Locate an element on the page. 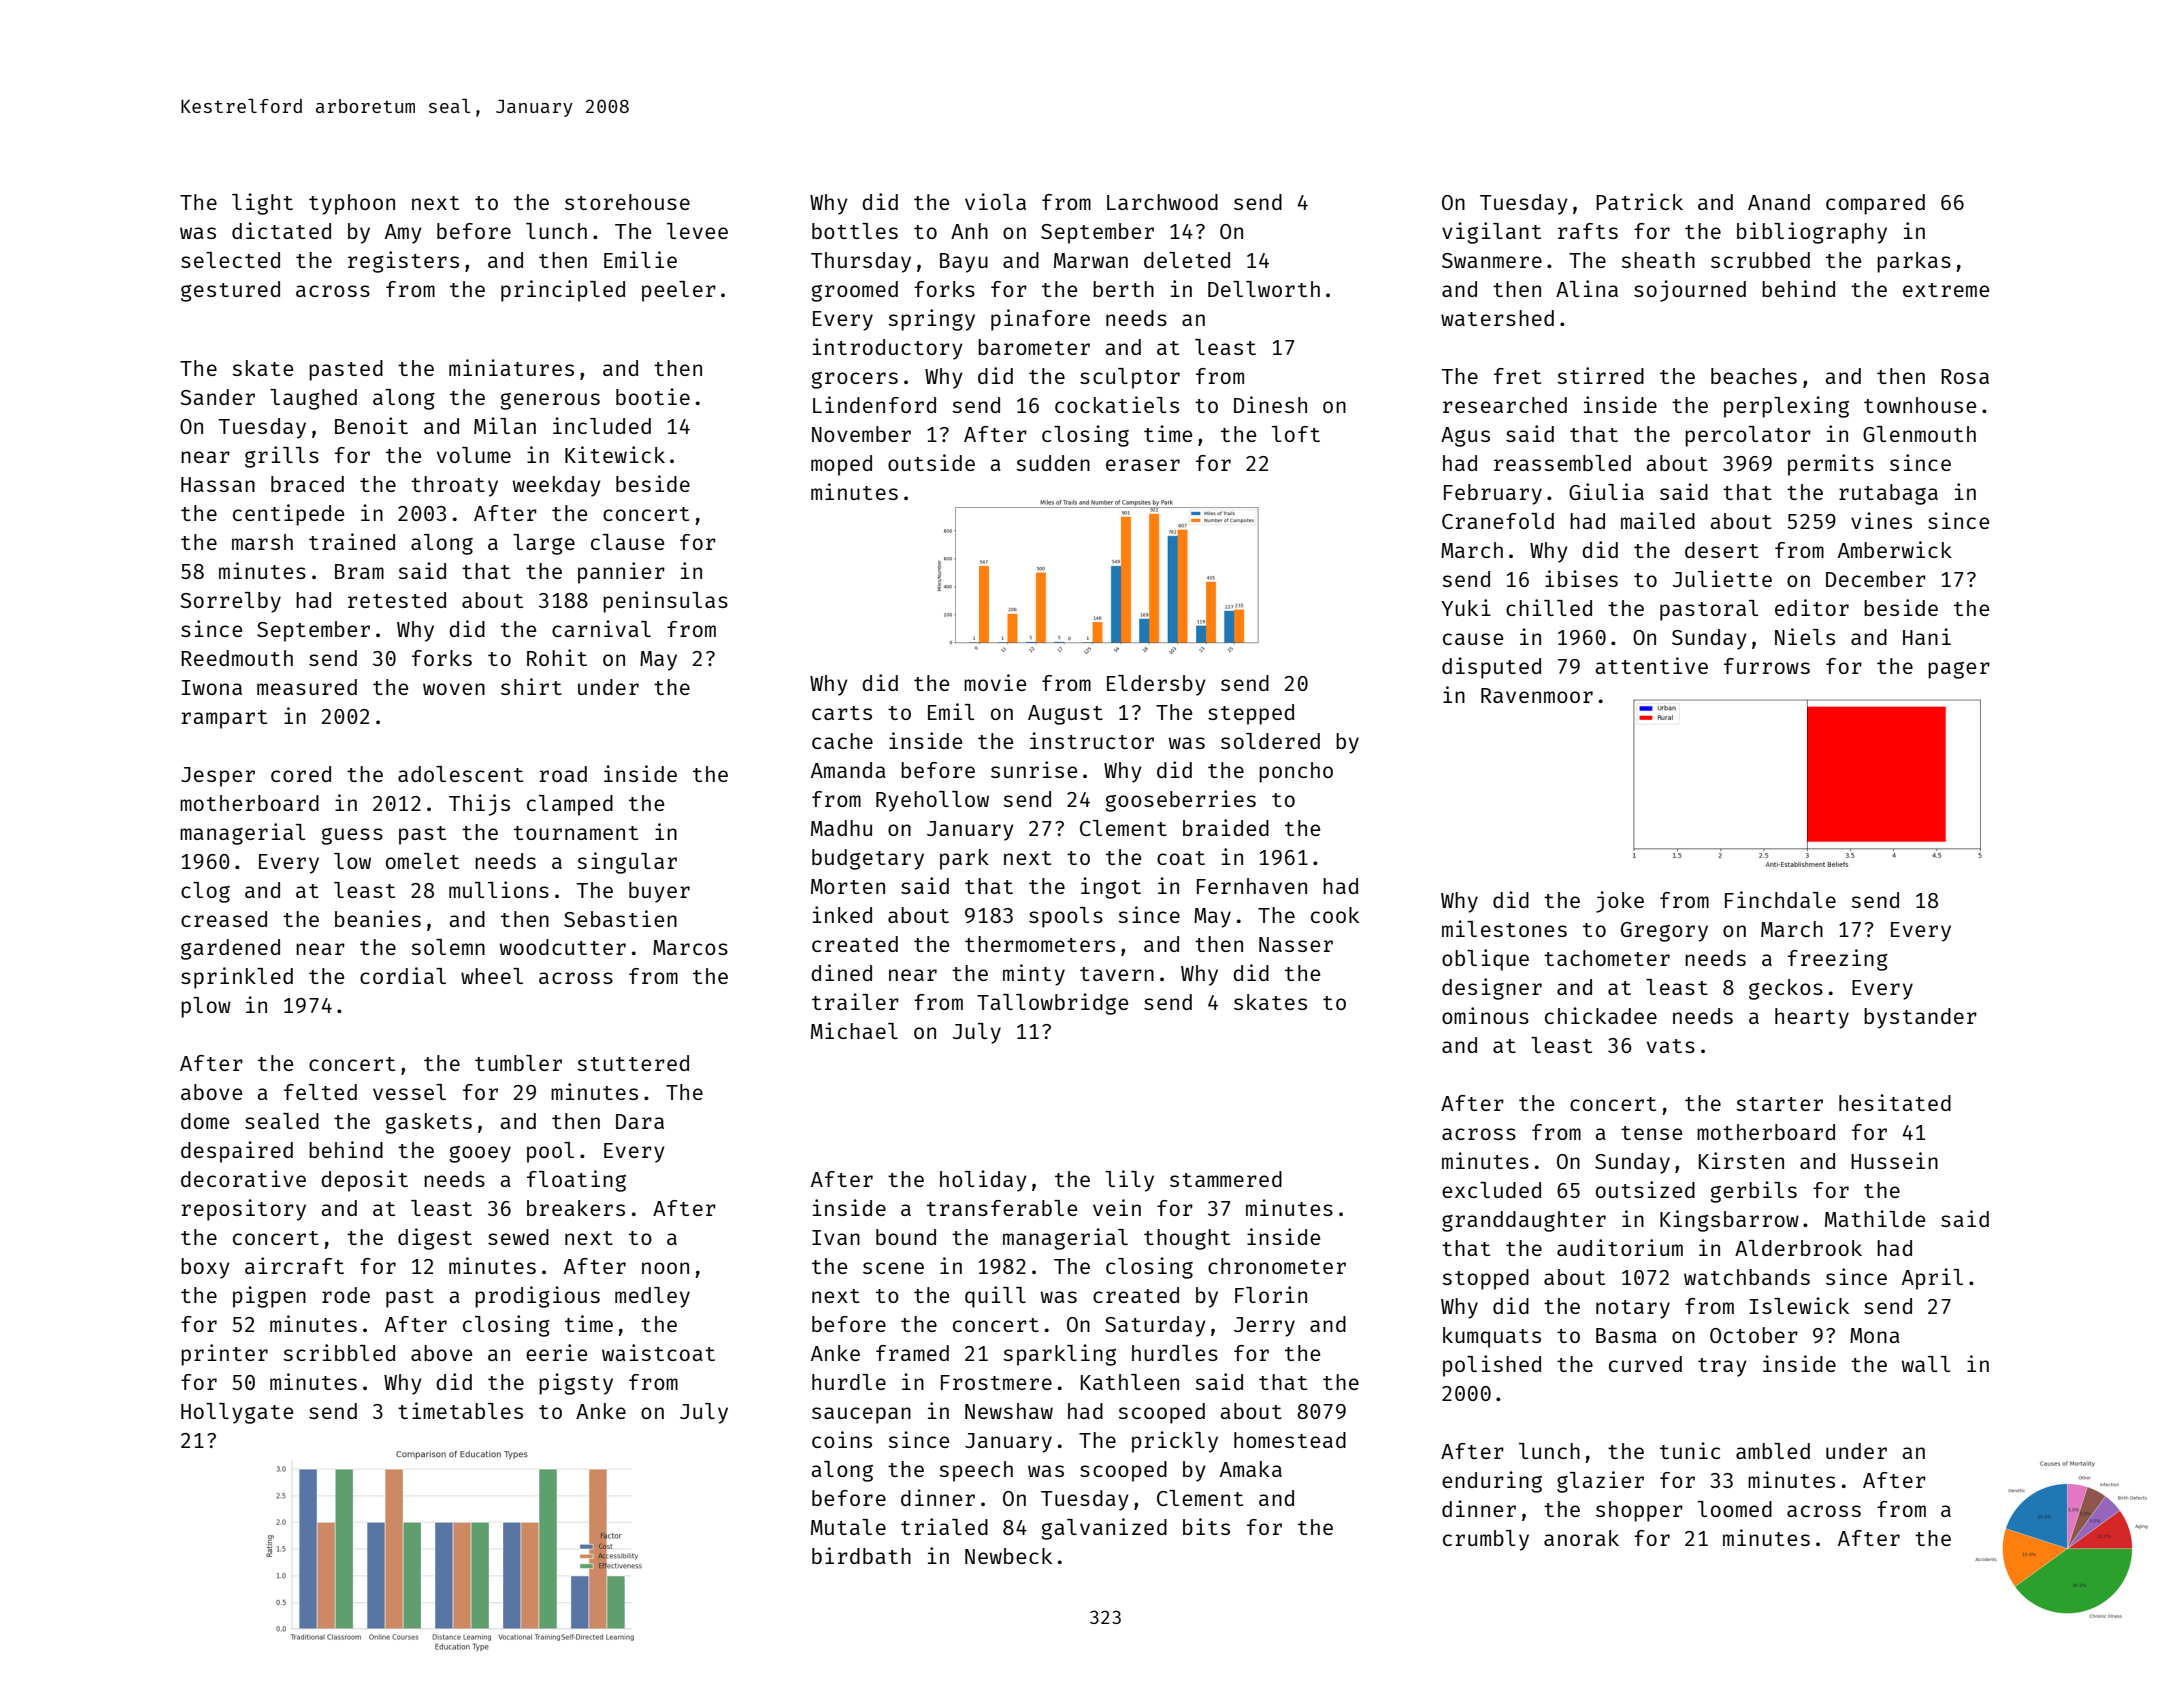 Image resolution: width=2178 pixels, height=1683 pixels. birdbath is located at coordinates (861, 1555).
